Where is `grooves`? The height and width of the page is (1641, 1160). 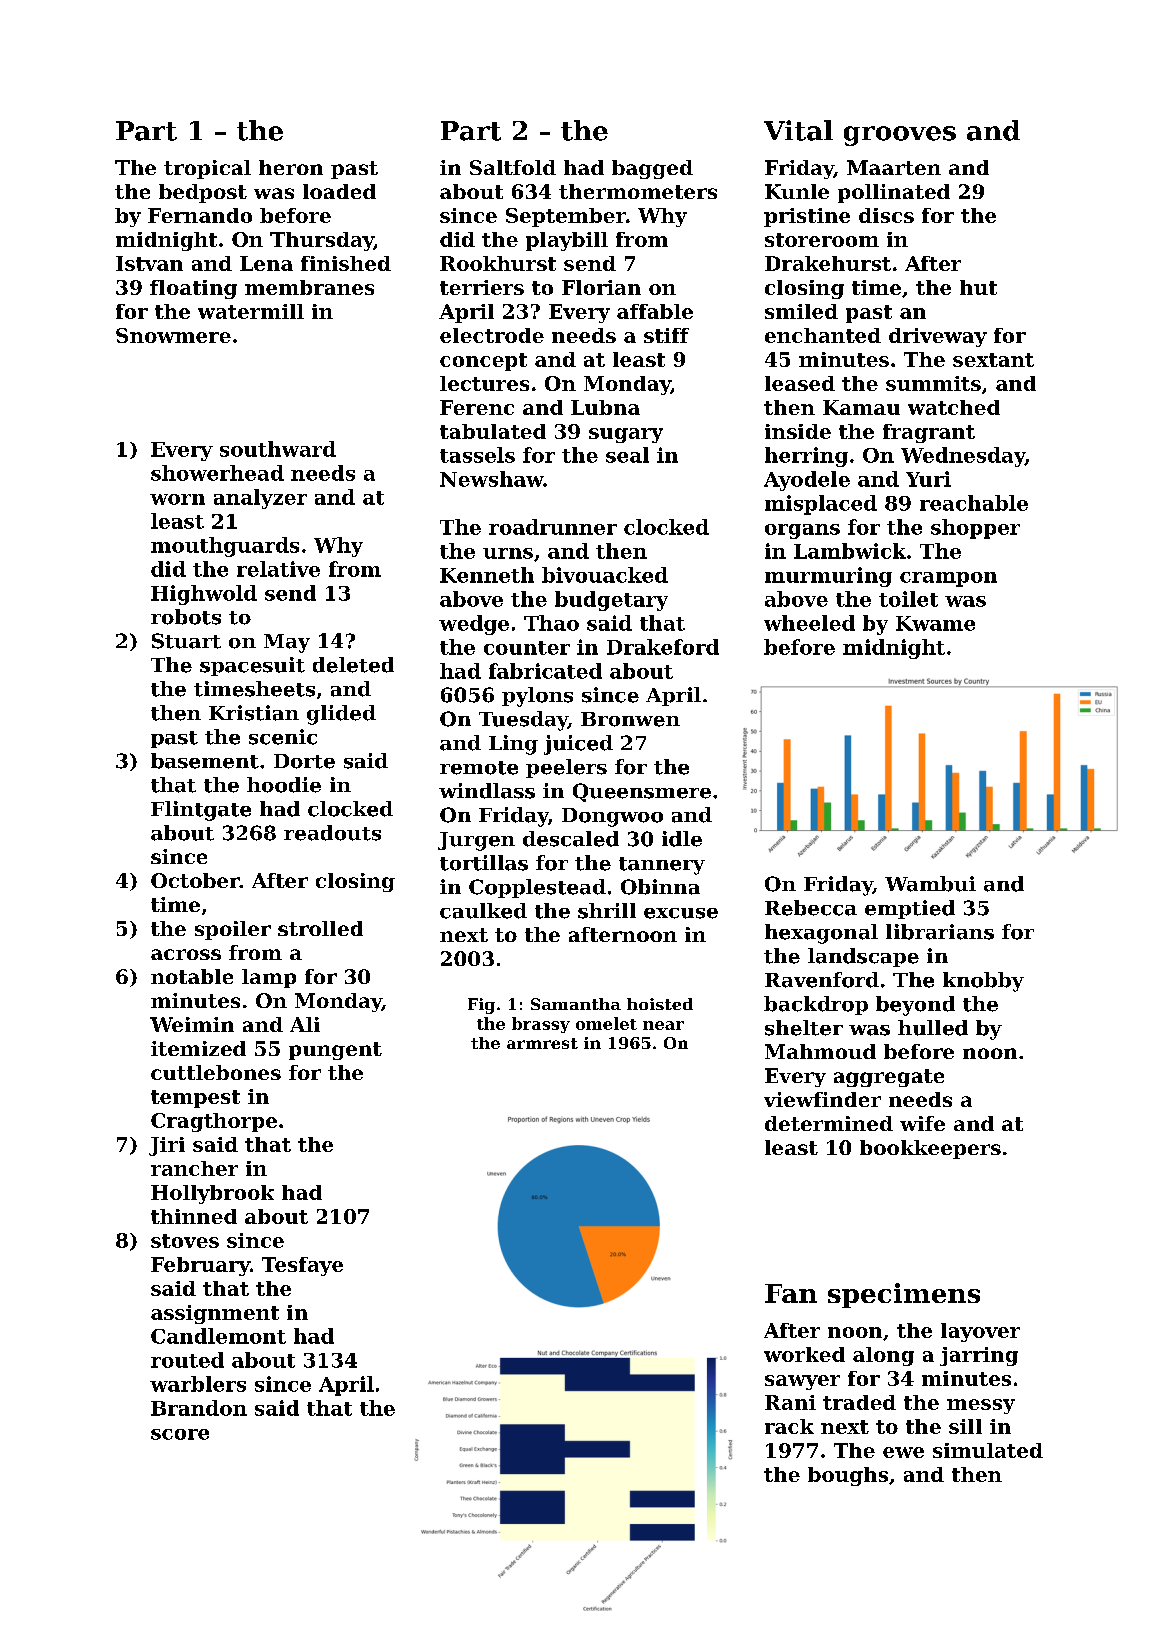 grooves is located at coordinates (900, 136).
